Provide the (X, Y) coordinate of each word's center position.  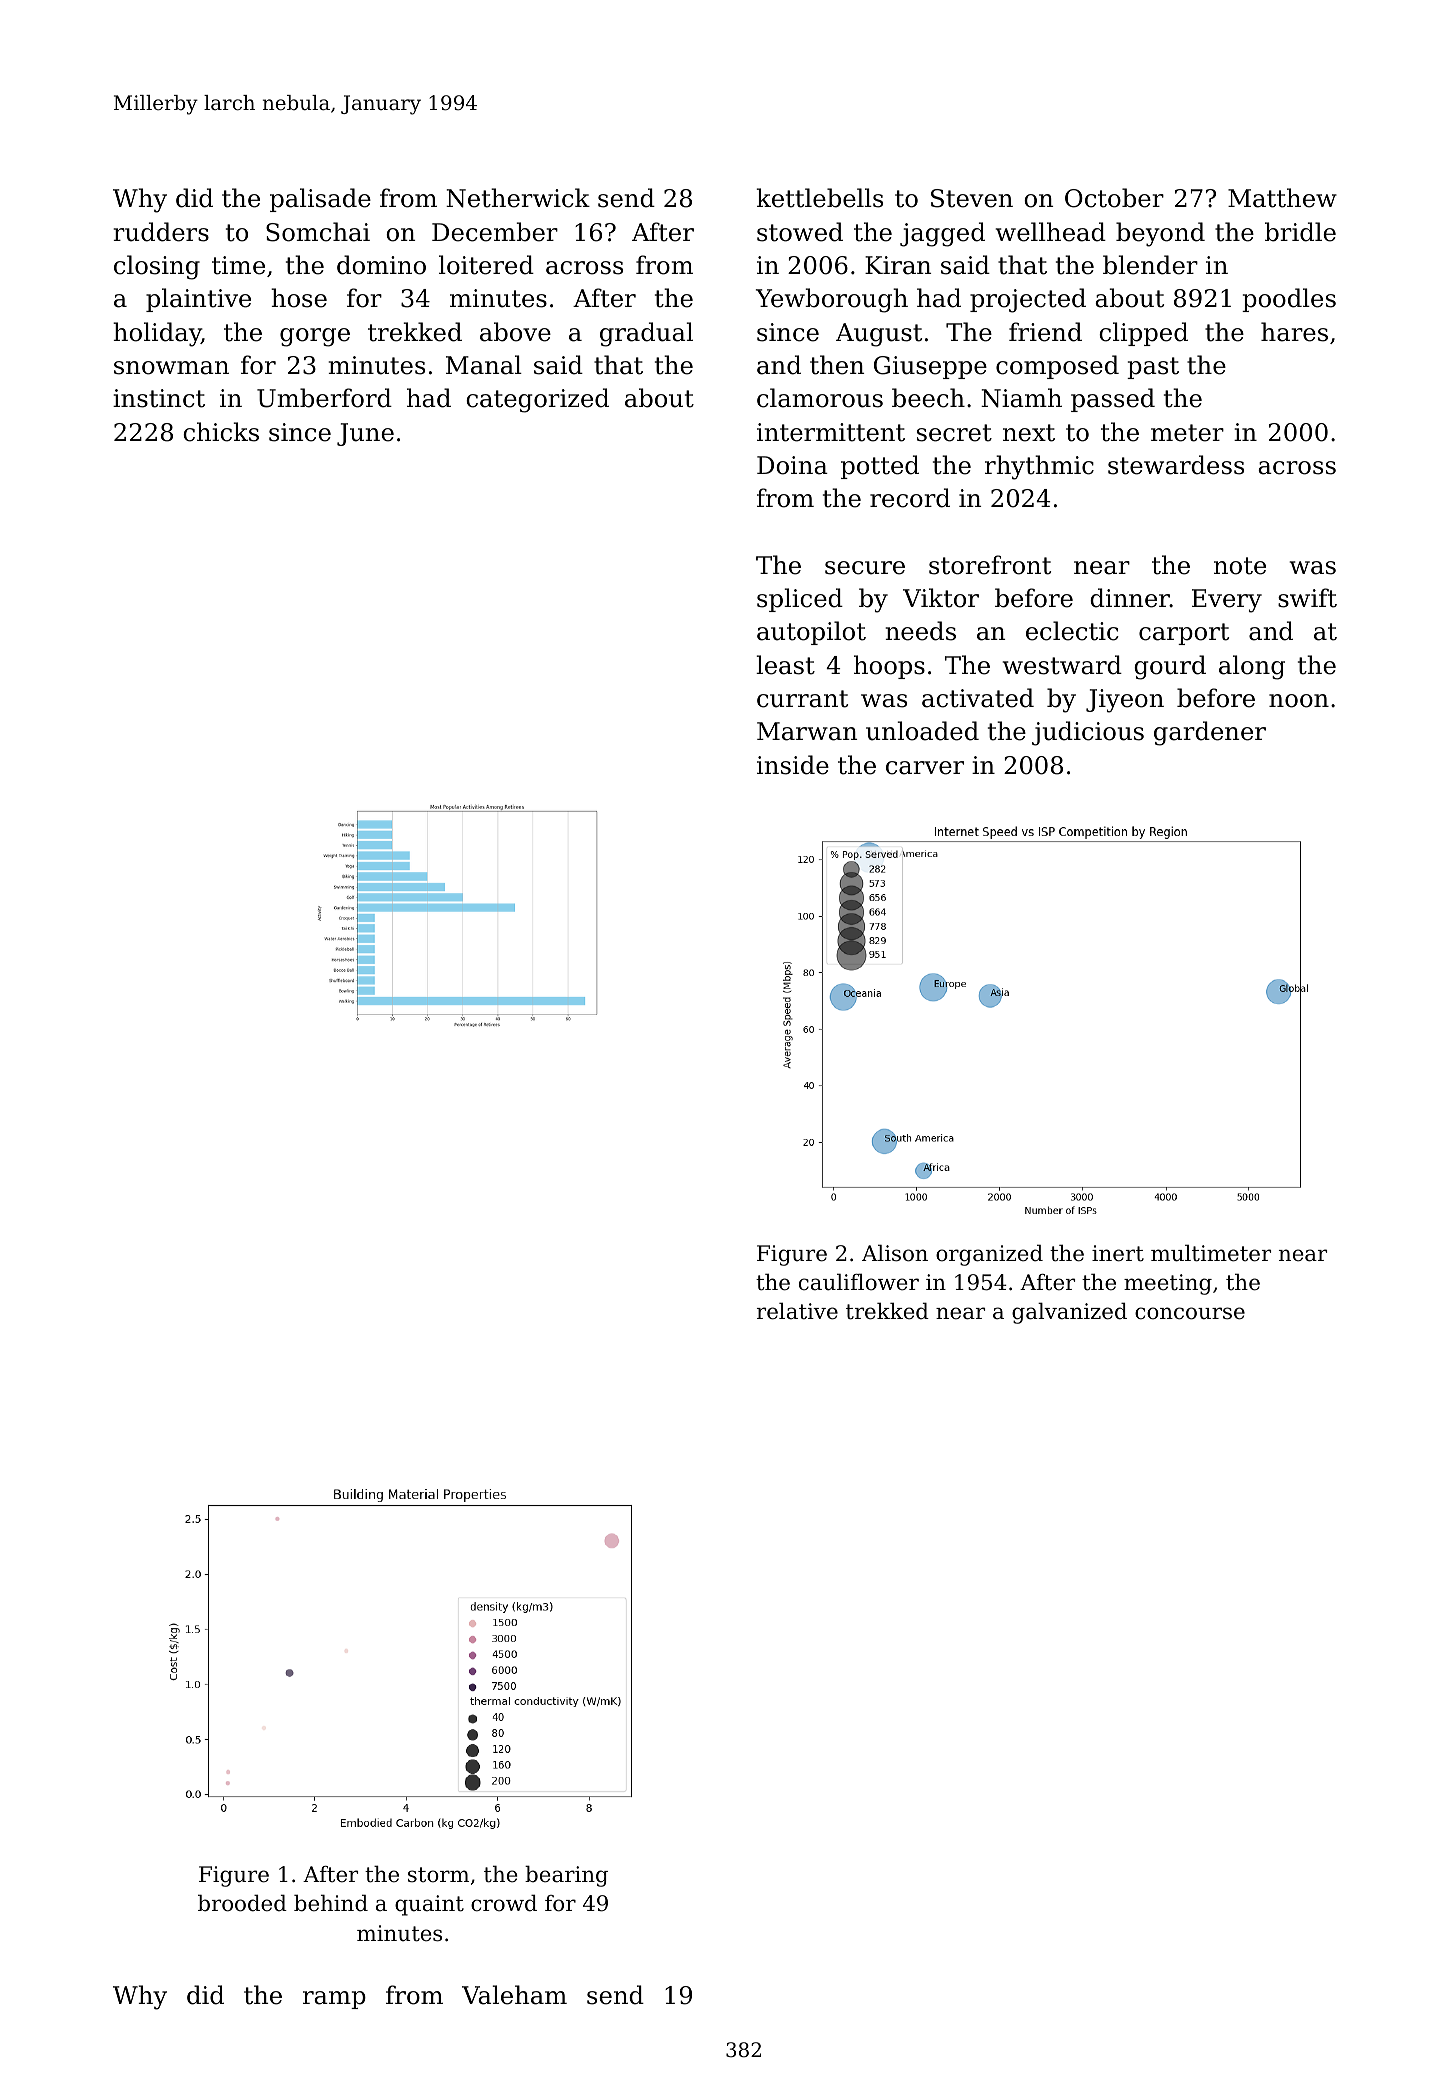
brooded (242, 1903)
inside (793, 765)
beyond (1160, 234)
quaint (429, 1905)
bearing (566, 1876)
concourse (1190, 1313)
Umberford (324, 398)
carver (925, 768)
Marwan (807, 731)
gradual (646, 334)
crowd (504, 1903)
